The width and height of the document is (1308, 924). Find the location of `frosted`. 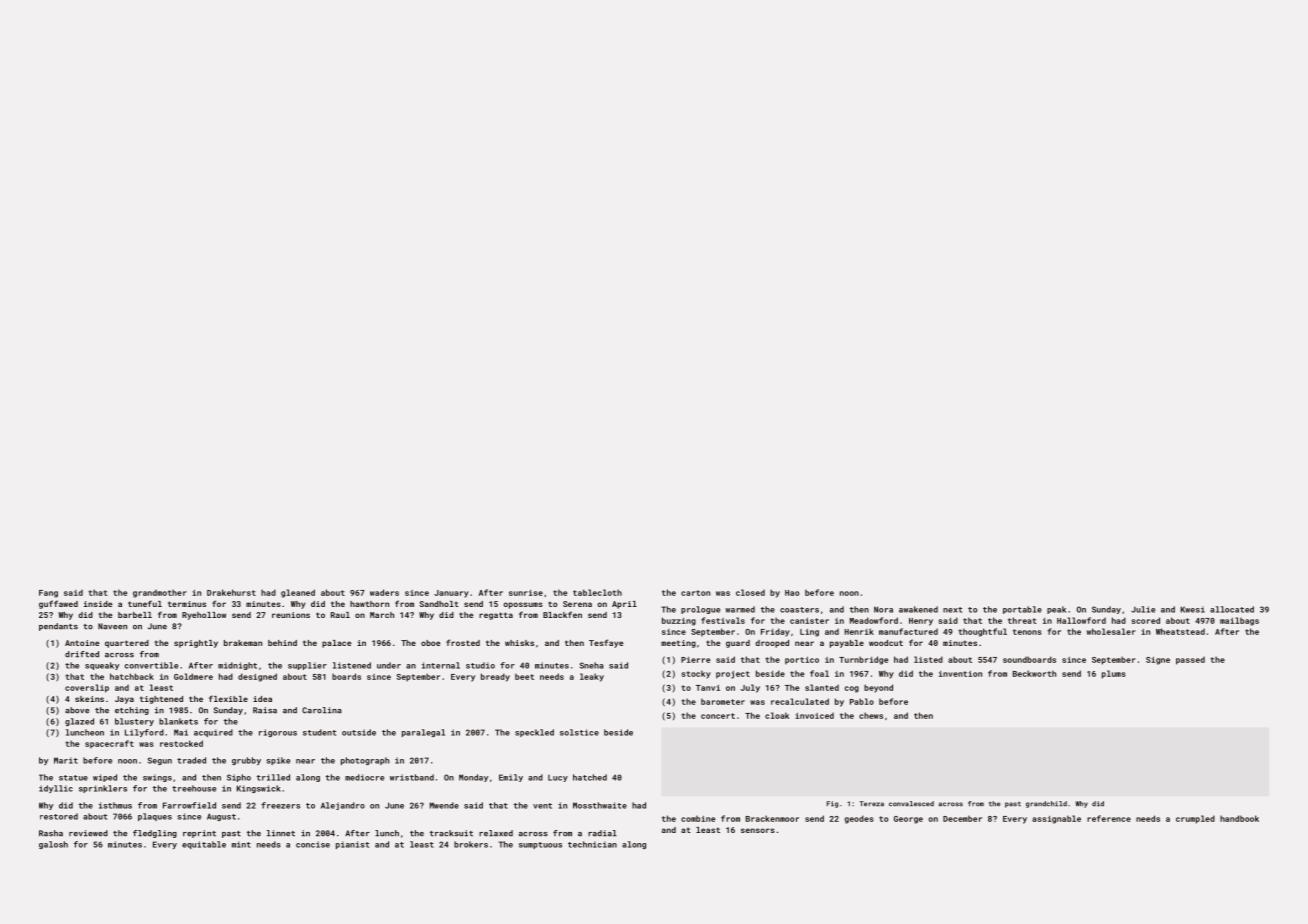

frosted is located at coordinates (463, 642).
